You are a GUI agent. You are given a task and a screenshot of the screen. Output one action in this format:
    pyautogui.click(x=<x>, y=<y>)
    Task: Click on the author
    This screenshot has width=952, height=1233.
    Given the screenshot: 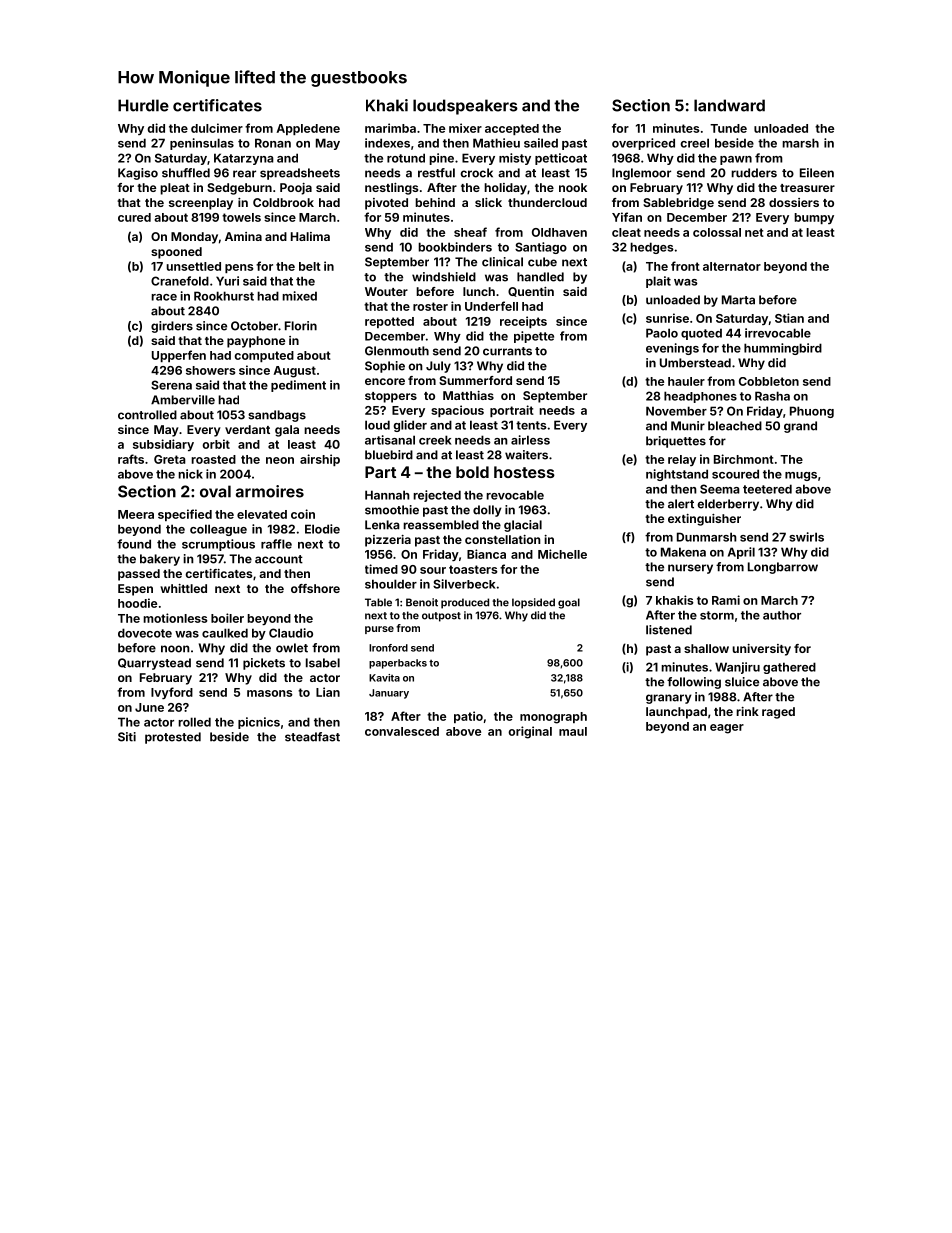 What is the action you would take?
    pyautogui.click(x=782, y=615)
